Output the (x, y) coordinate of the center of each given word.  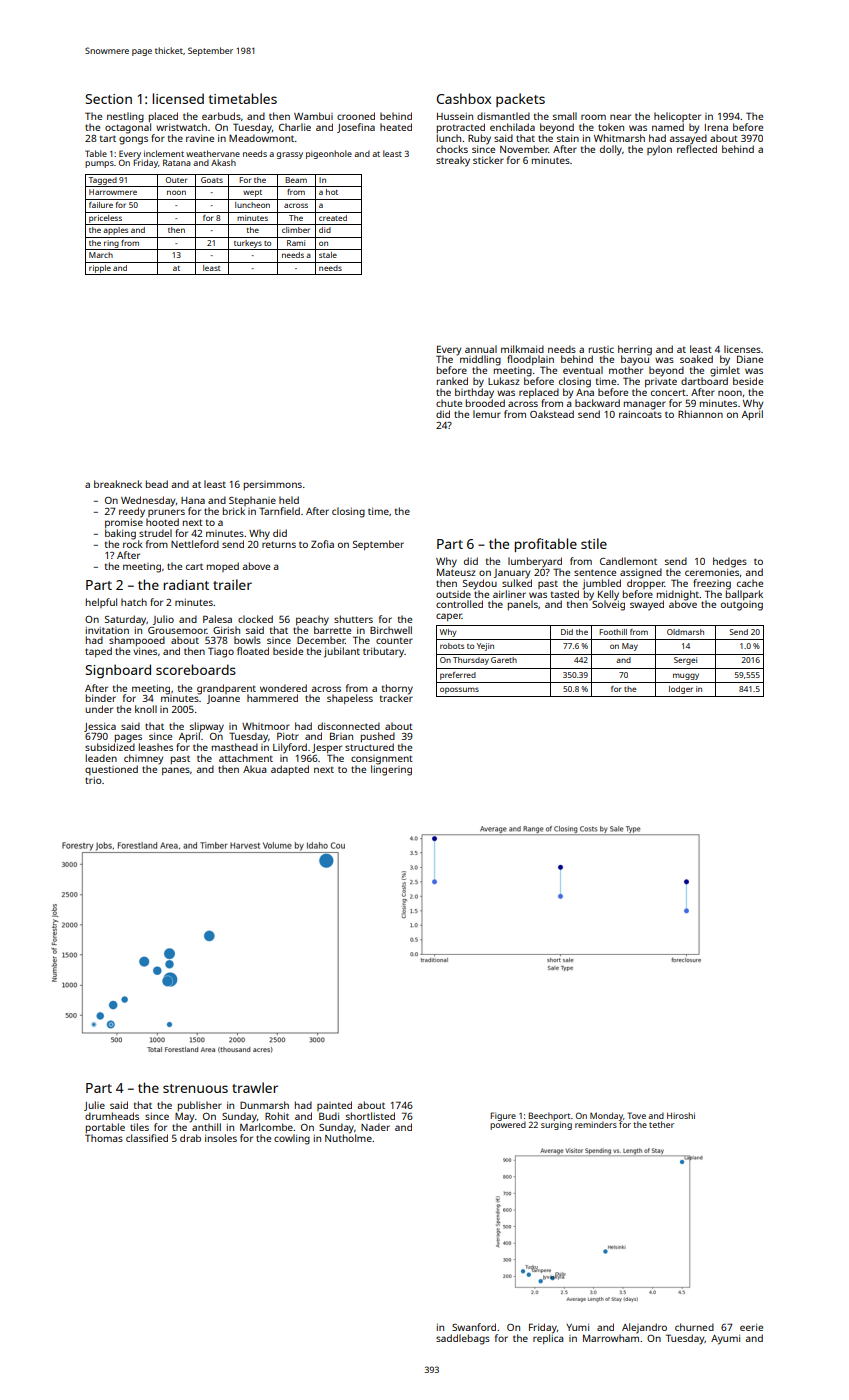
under (99, 709)
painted (334, 1106)
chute (449, 403)
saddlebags (463, 1339)
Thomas (104, 1138)
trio (93, 780)
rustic (601, 349)
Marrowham (611, 1338)
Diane (750, 359)
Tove (636, 1115)
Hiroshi (681, 1115)
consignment (382, 760)
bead (157, 484)
